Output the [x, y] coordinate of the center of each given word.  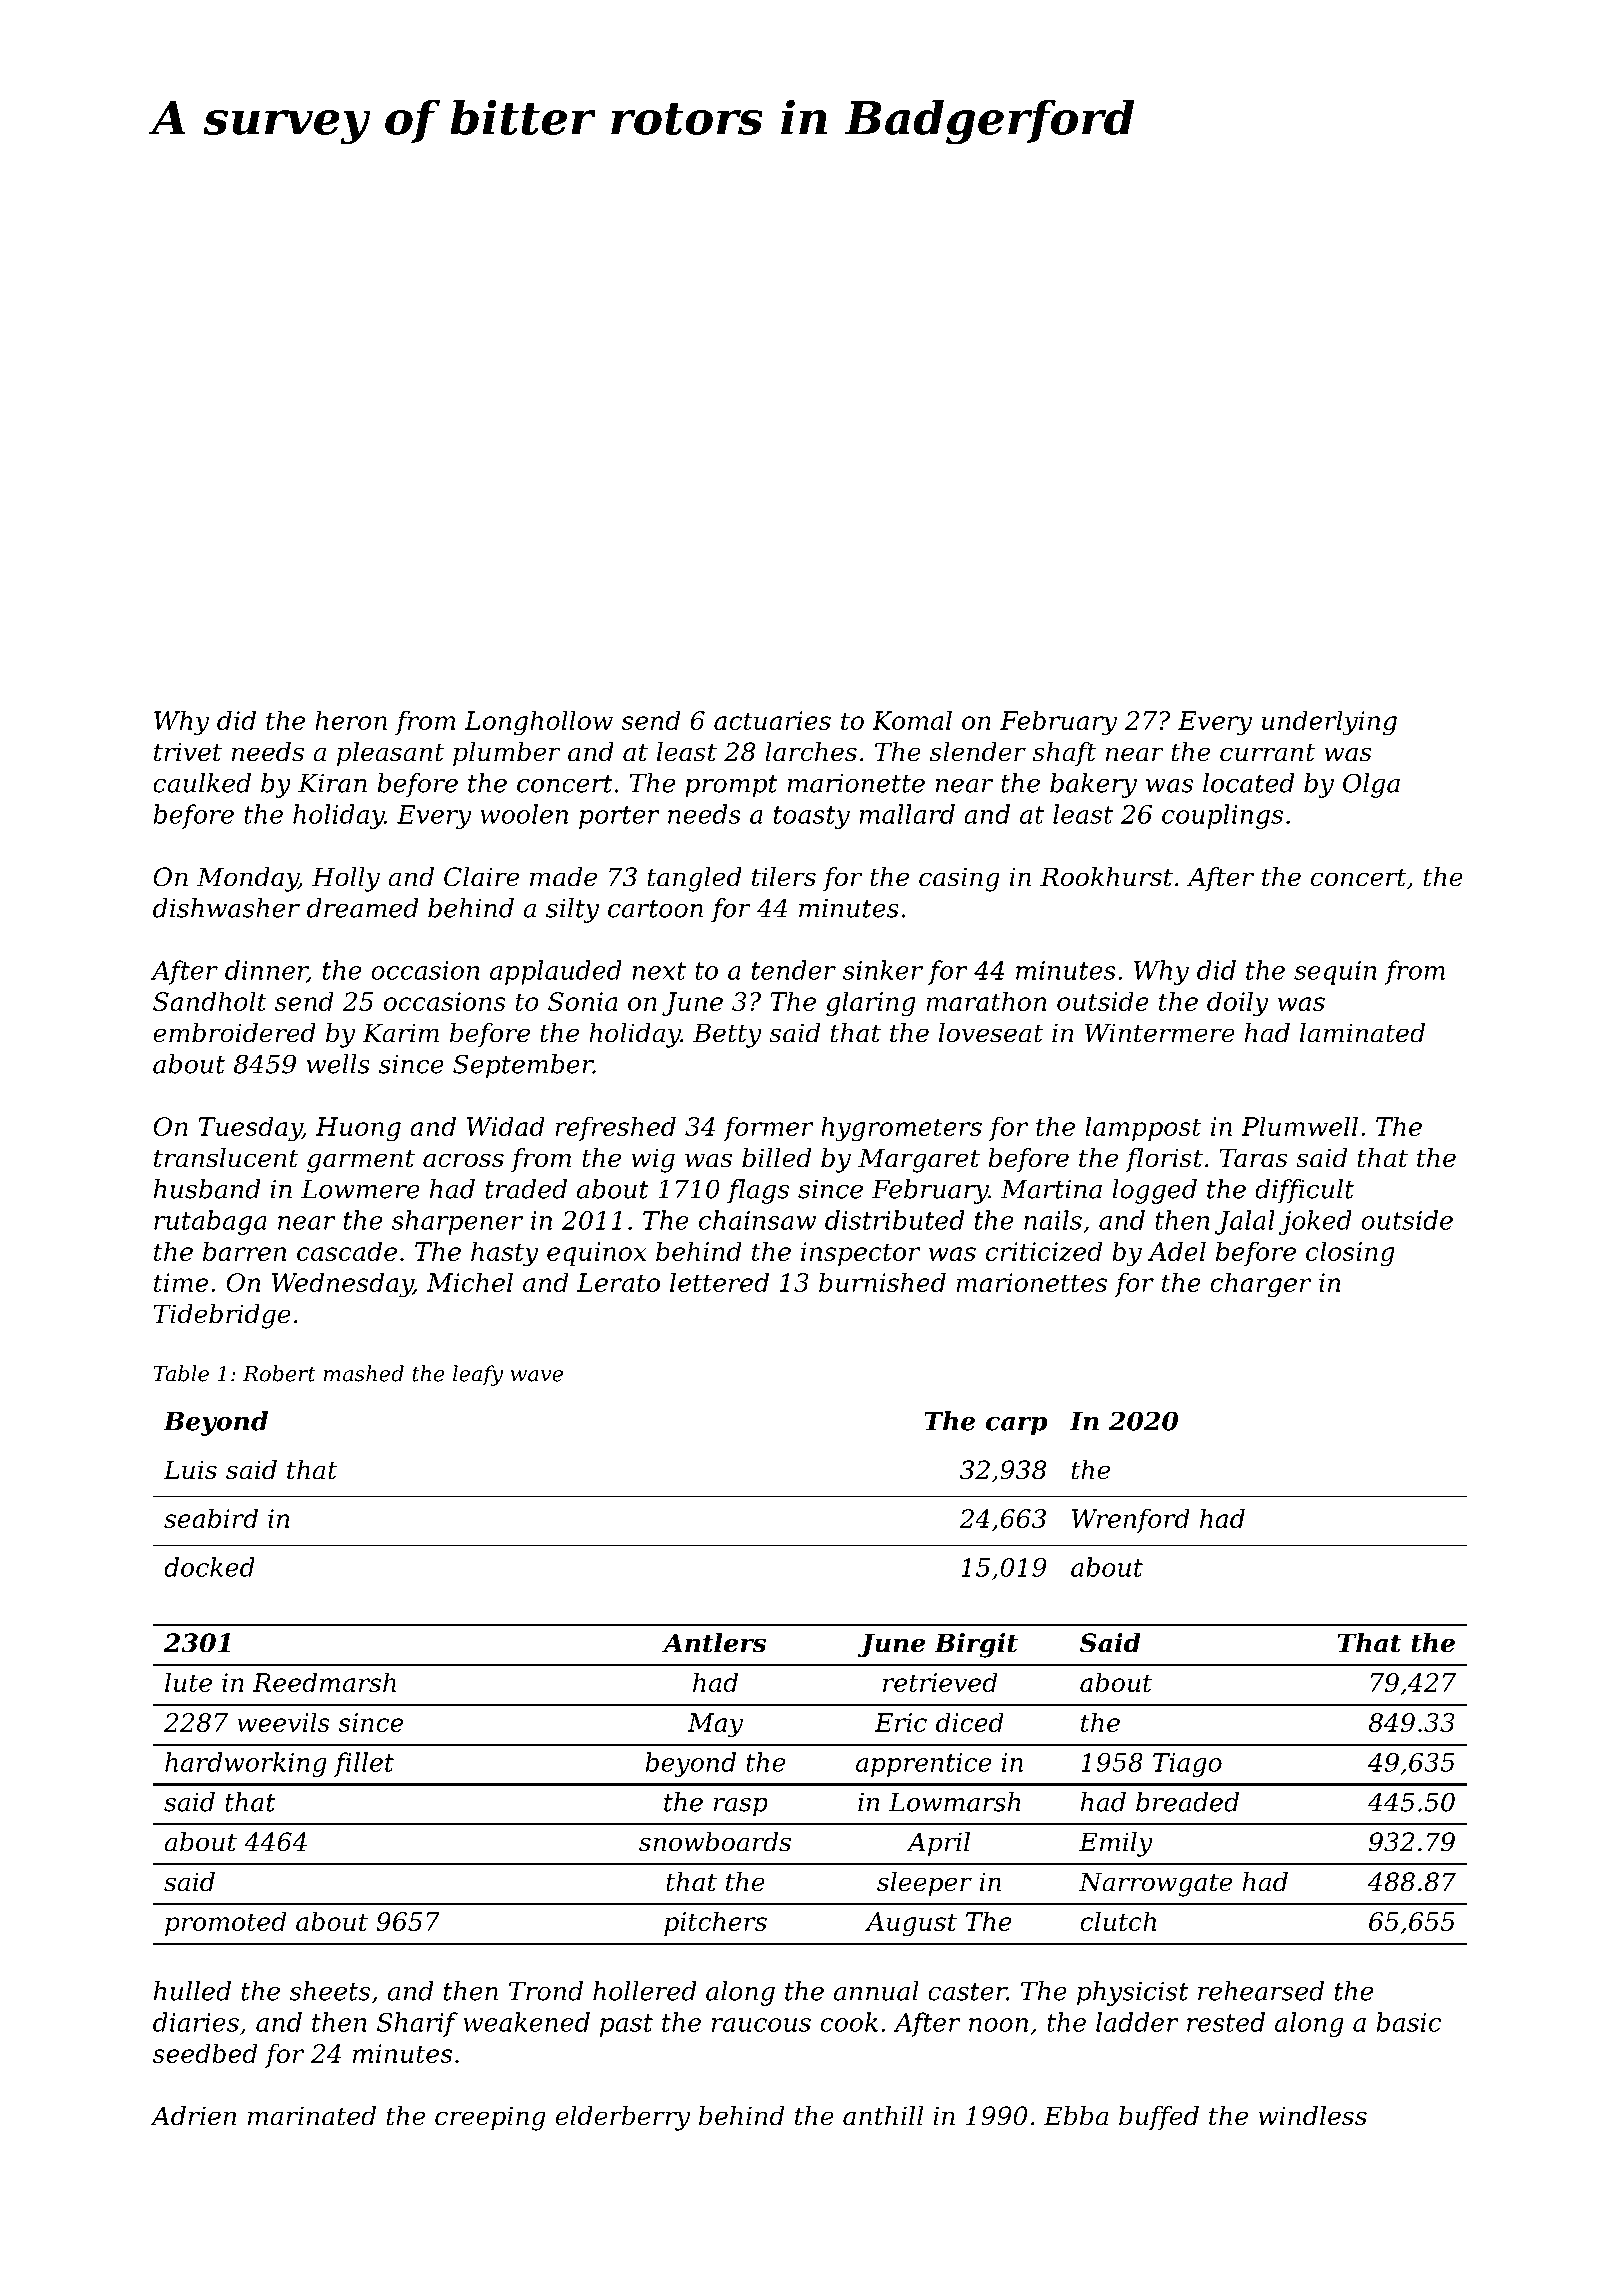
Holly [346, 879]
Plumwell [1299, 1126]
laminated [1362, 1033]
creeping [490, 2118]
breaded [1187, 1802]
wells [338, 1064]
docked [209, 1567]
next [659, 971]
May [715, 1725]
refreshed [615, 1128]
